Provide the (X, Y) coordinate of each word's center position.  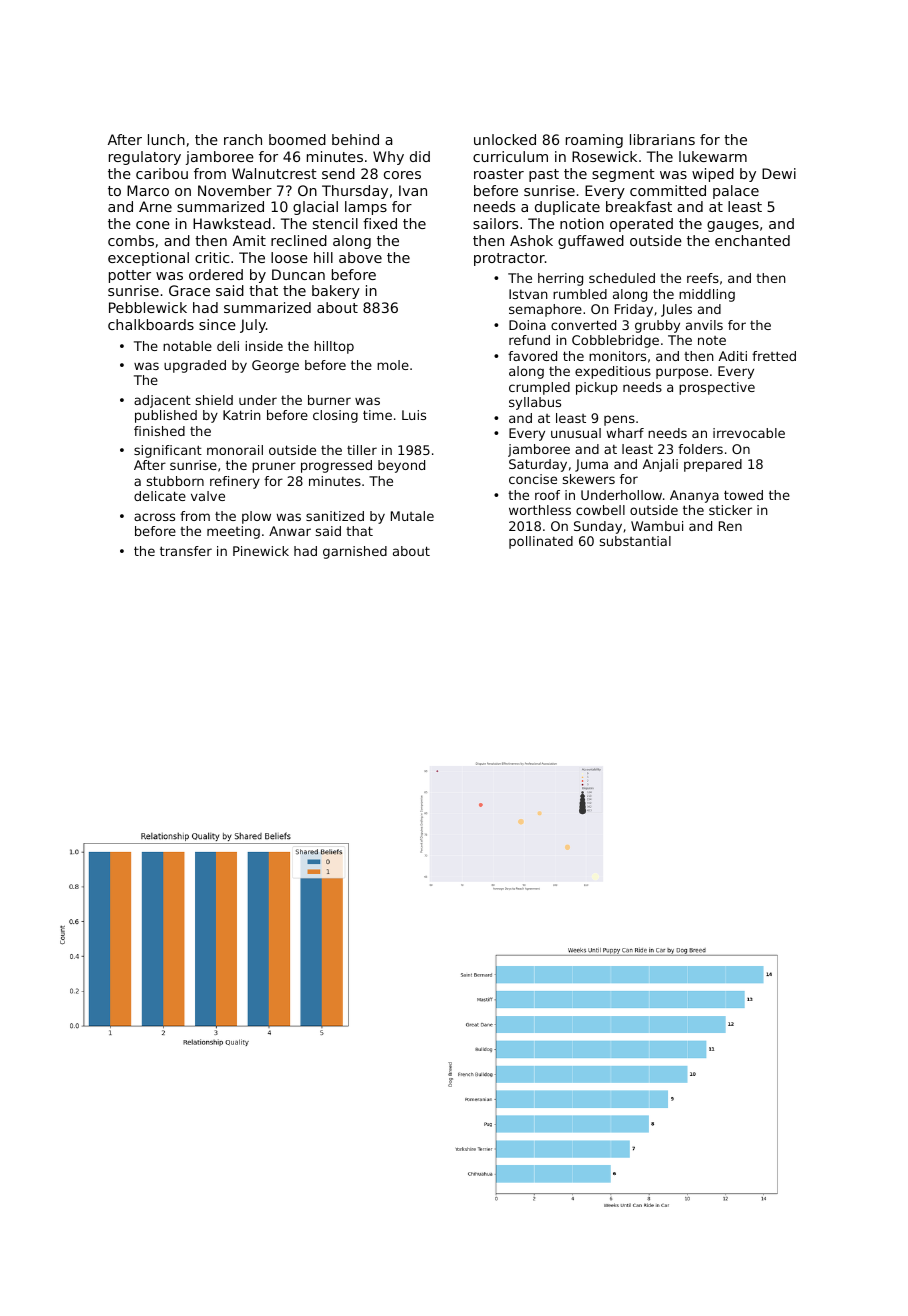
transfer (186, 551)
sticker (730, 510)
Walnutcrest (274, 173)
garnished (355, 552)
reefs (703, 278)
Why (388, 158)
